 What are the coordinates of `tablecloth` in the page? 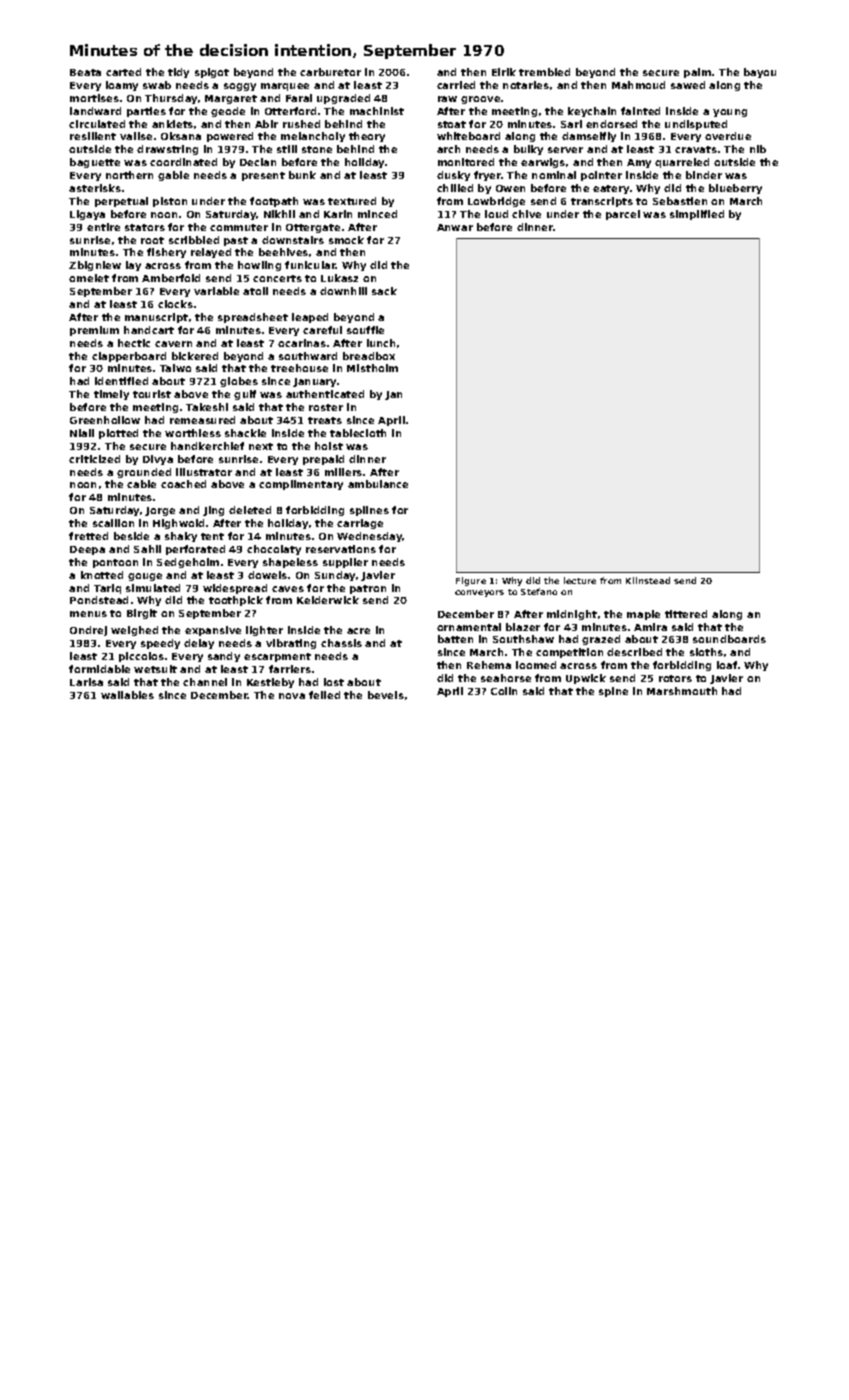 It's located at (358, 433).
